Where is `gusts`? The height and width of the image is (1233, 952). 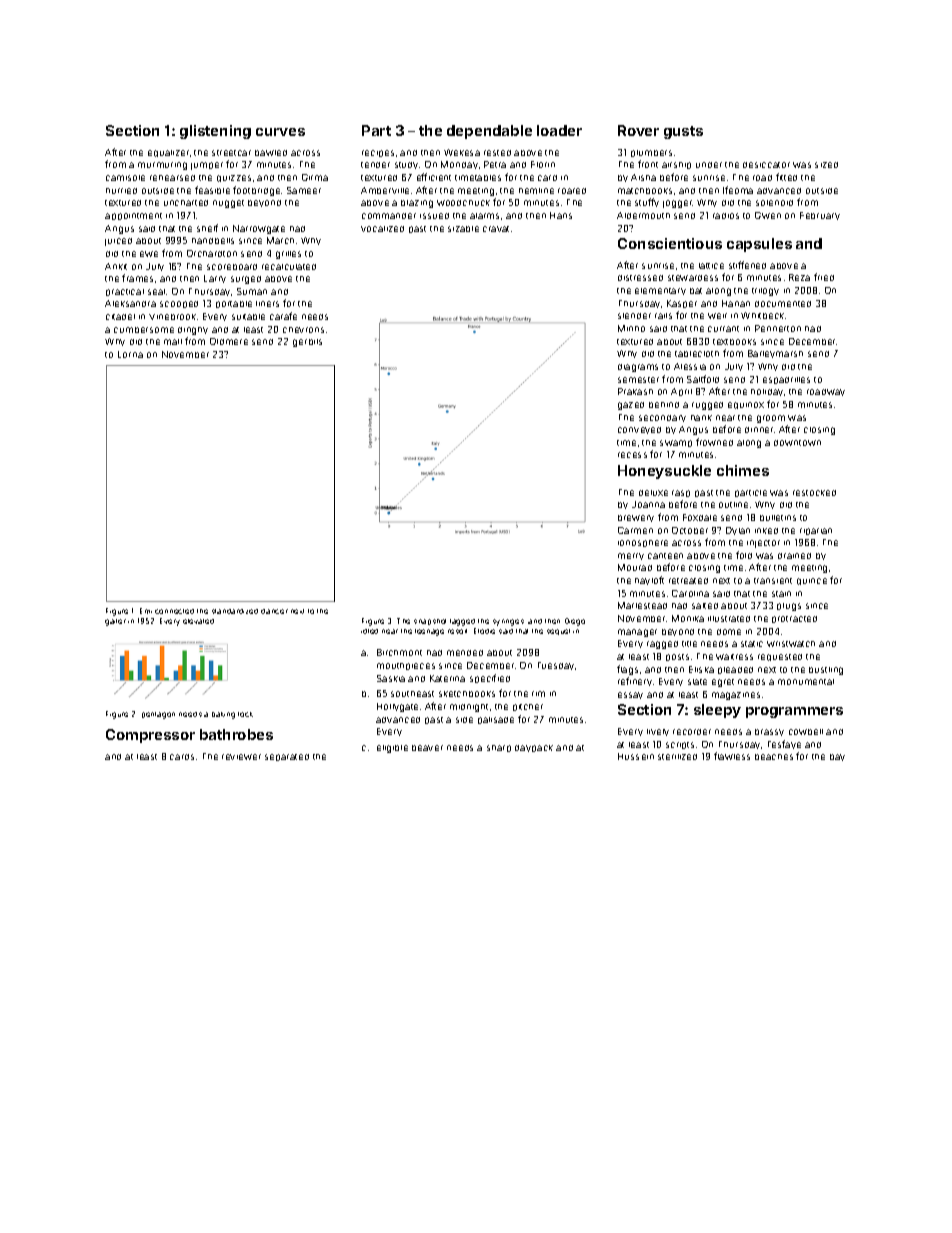 gusts is located at coordinates (683, 132).
